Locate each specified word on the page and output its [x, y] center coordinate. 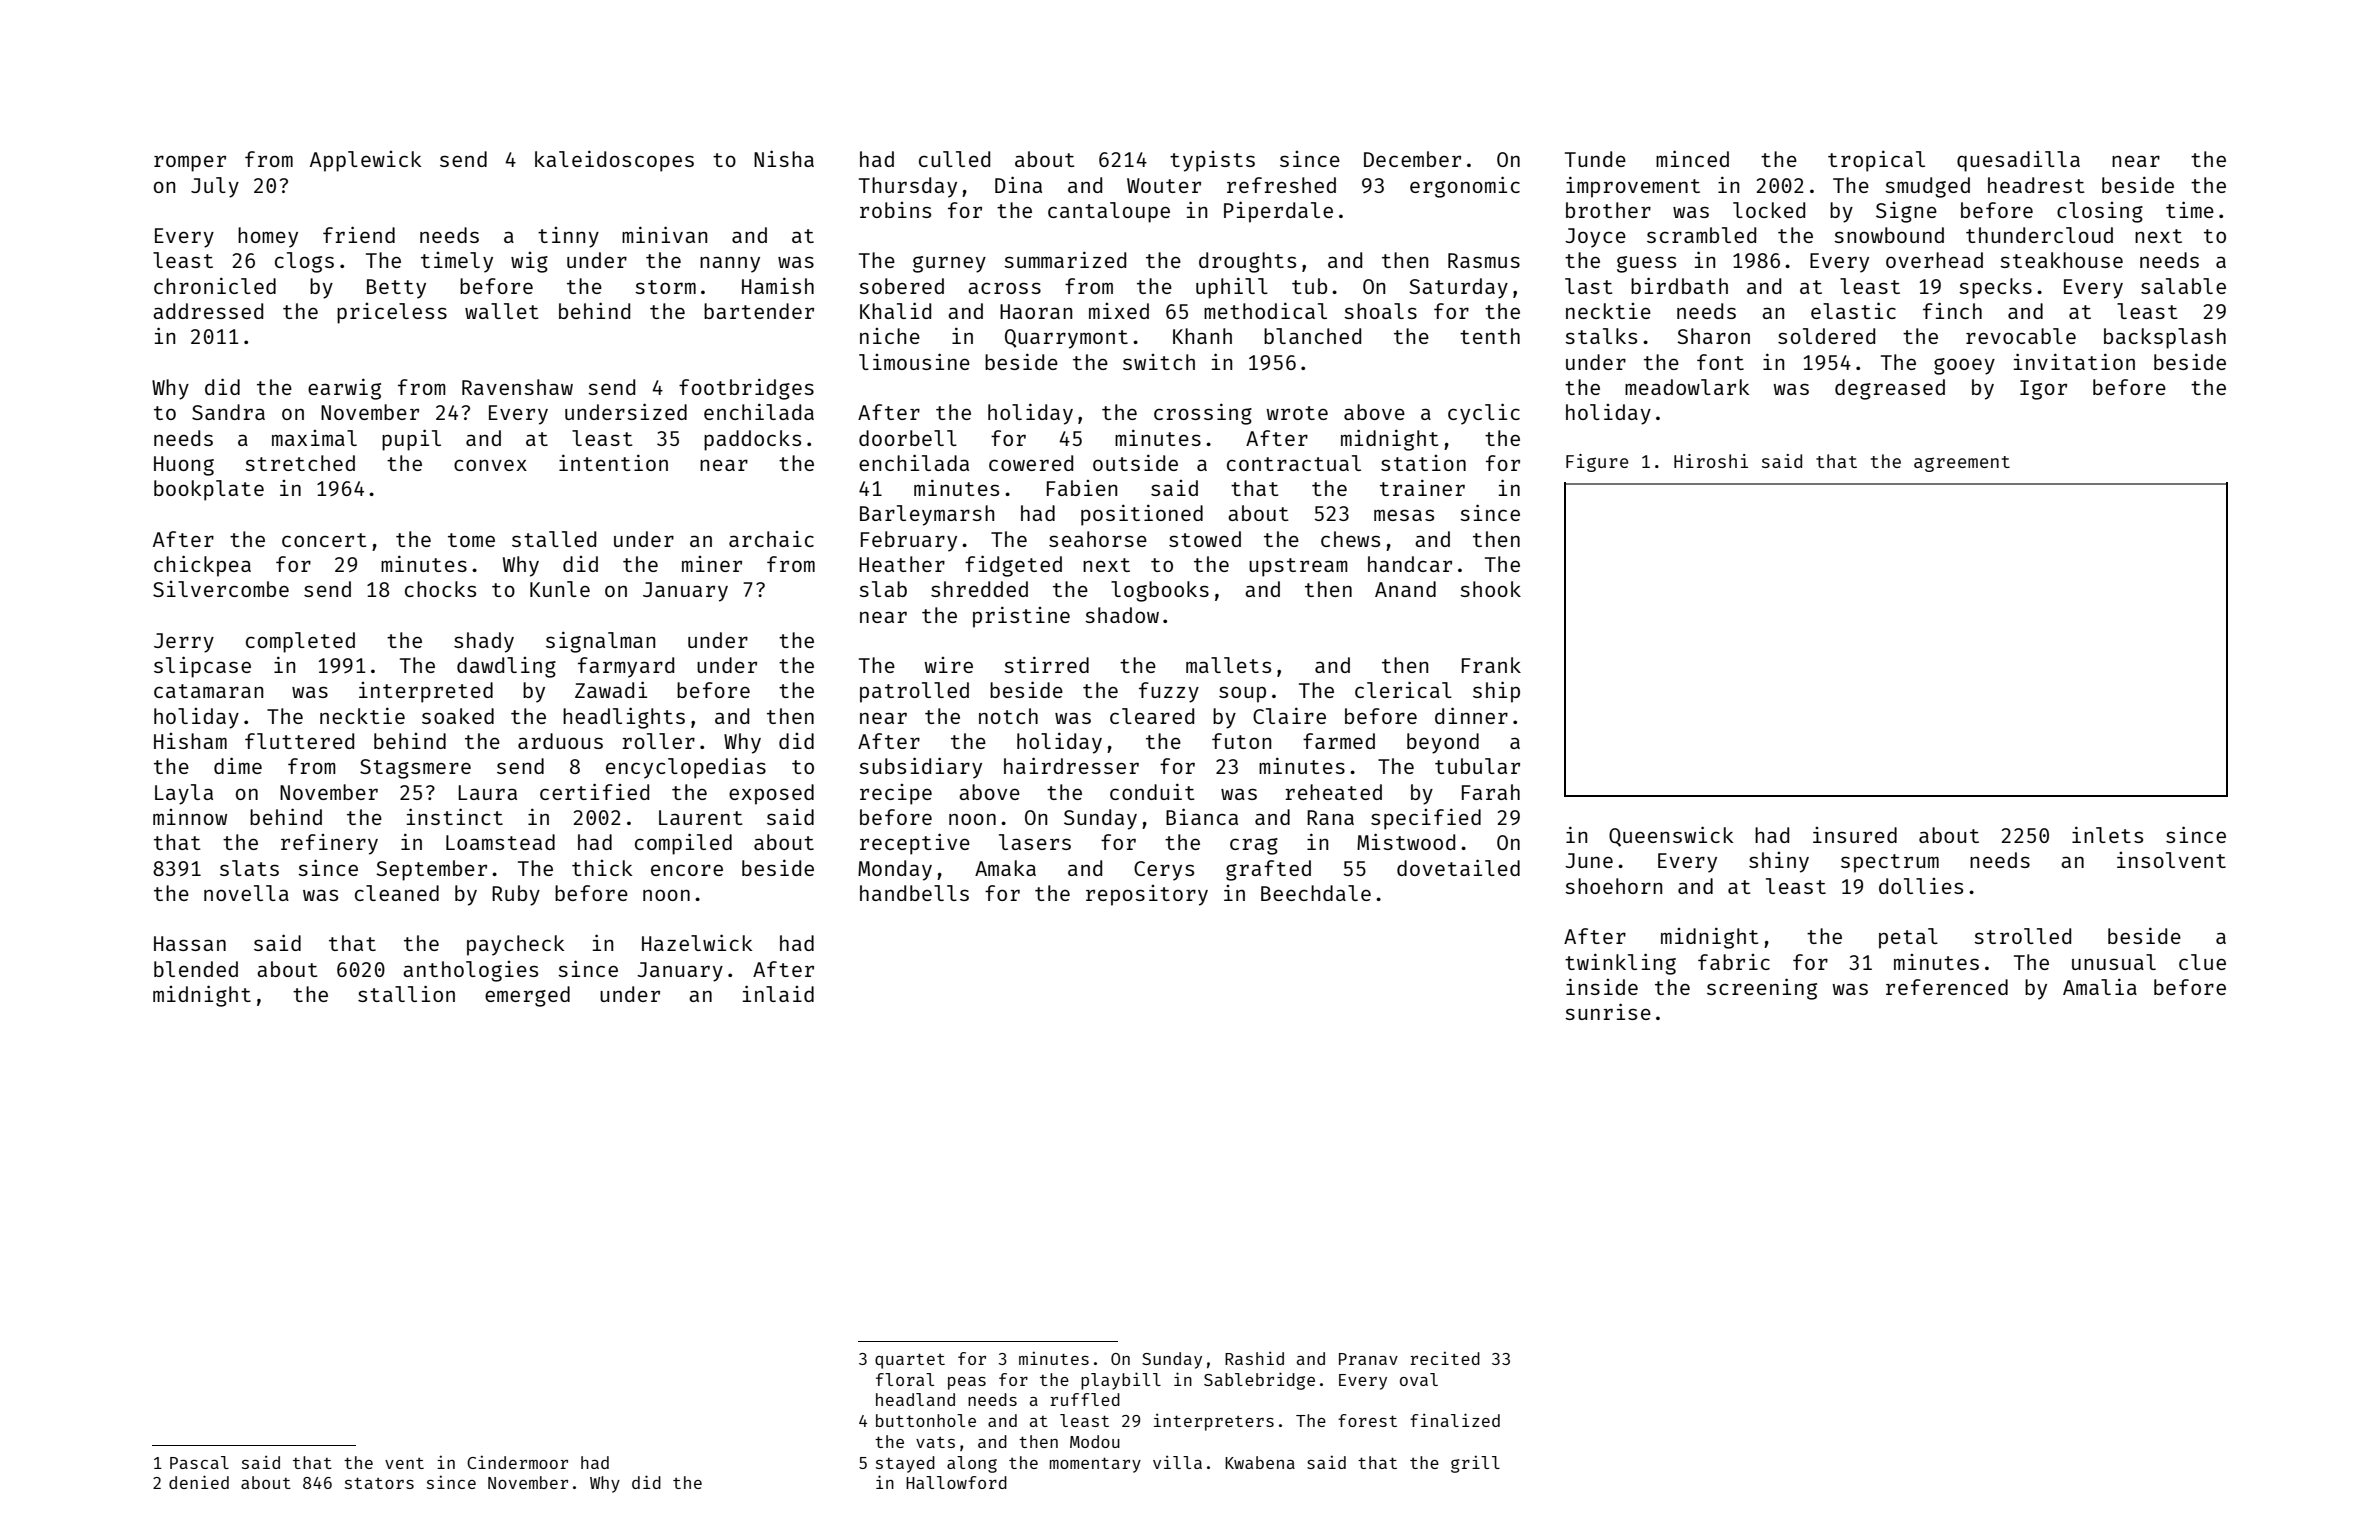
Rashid [1254, 1358]
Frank [1491, 665]
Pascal [199, 1462]
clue [2202, 962]
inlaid [778, 993]
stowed [1205, 539]
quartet [910, 1361]
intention [613, 462]
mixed [1119, 311]
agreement [1962, 464]
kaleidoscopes [614, 161]
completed [300, 642]
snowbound [1889, 235]
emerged [527, 996]
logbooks [1160, 591]
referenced [1947, 987]
